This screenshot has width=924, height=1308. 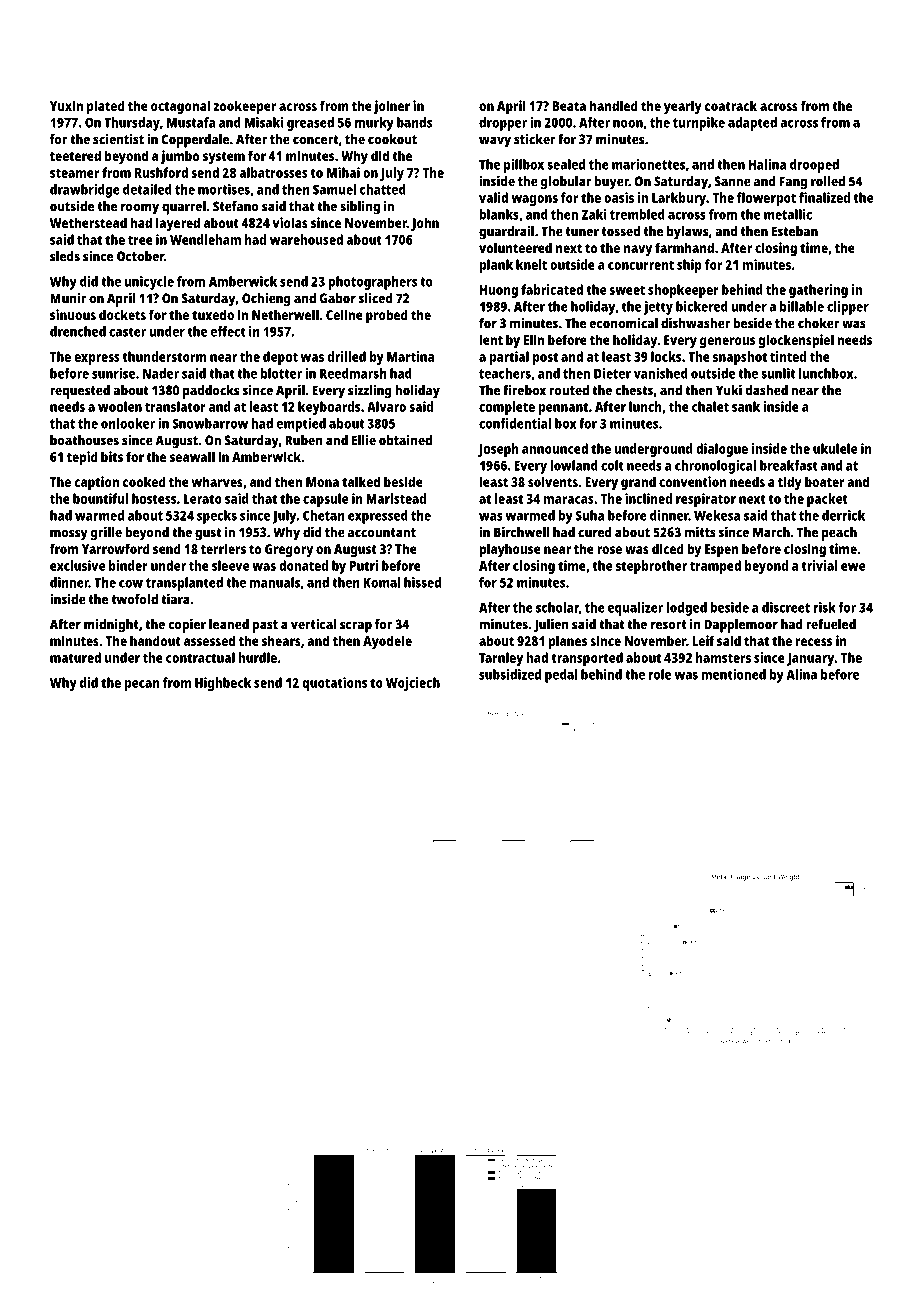 I want to click on billable, so click(x=802, y=306).
